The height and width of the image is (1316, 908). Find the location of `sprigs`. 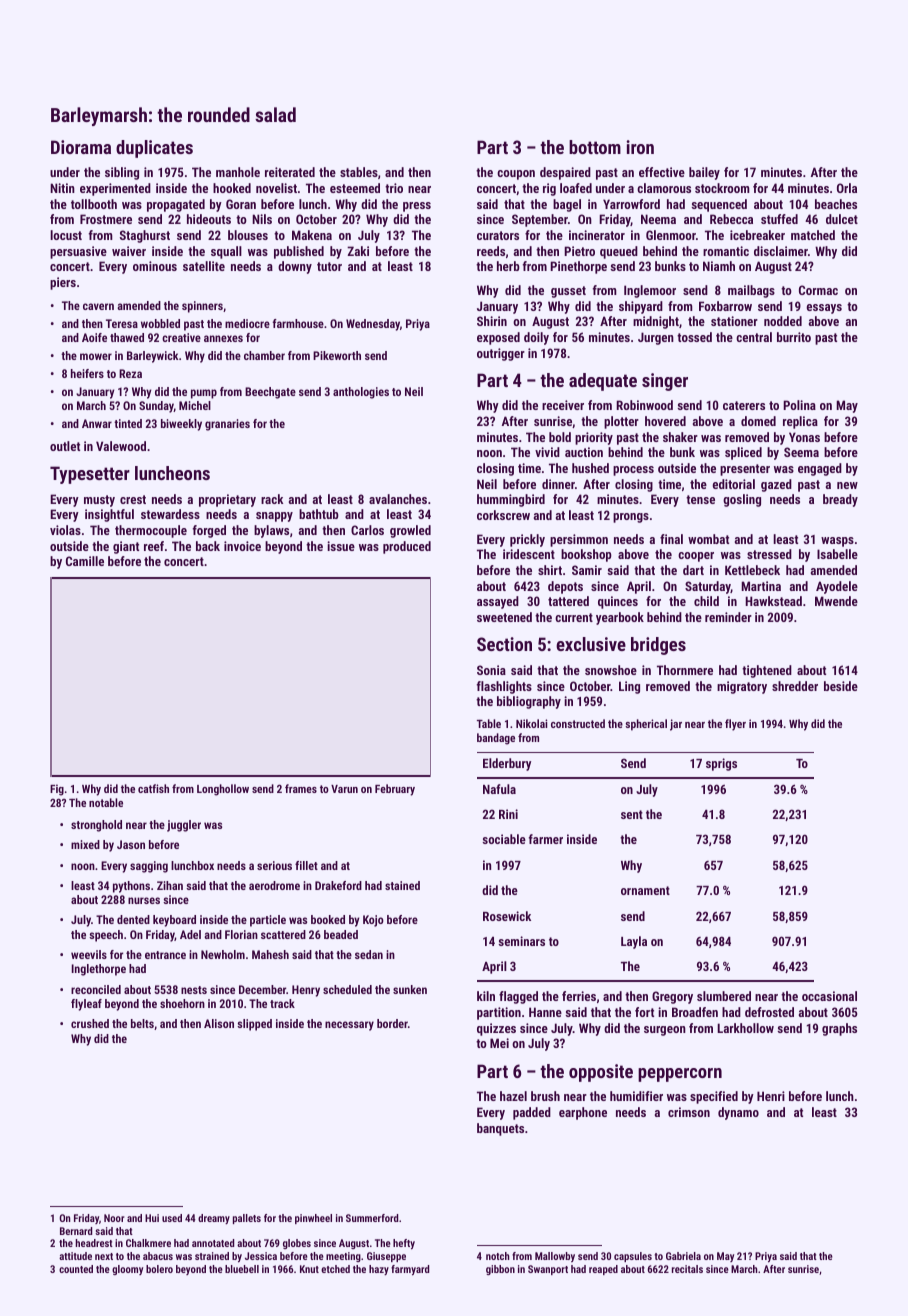

sprigs is located at coordinates (721, 764).
